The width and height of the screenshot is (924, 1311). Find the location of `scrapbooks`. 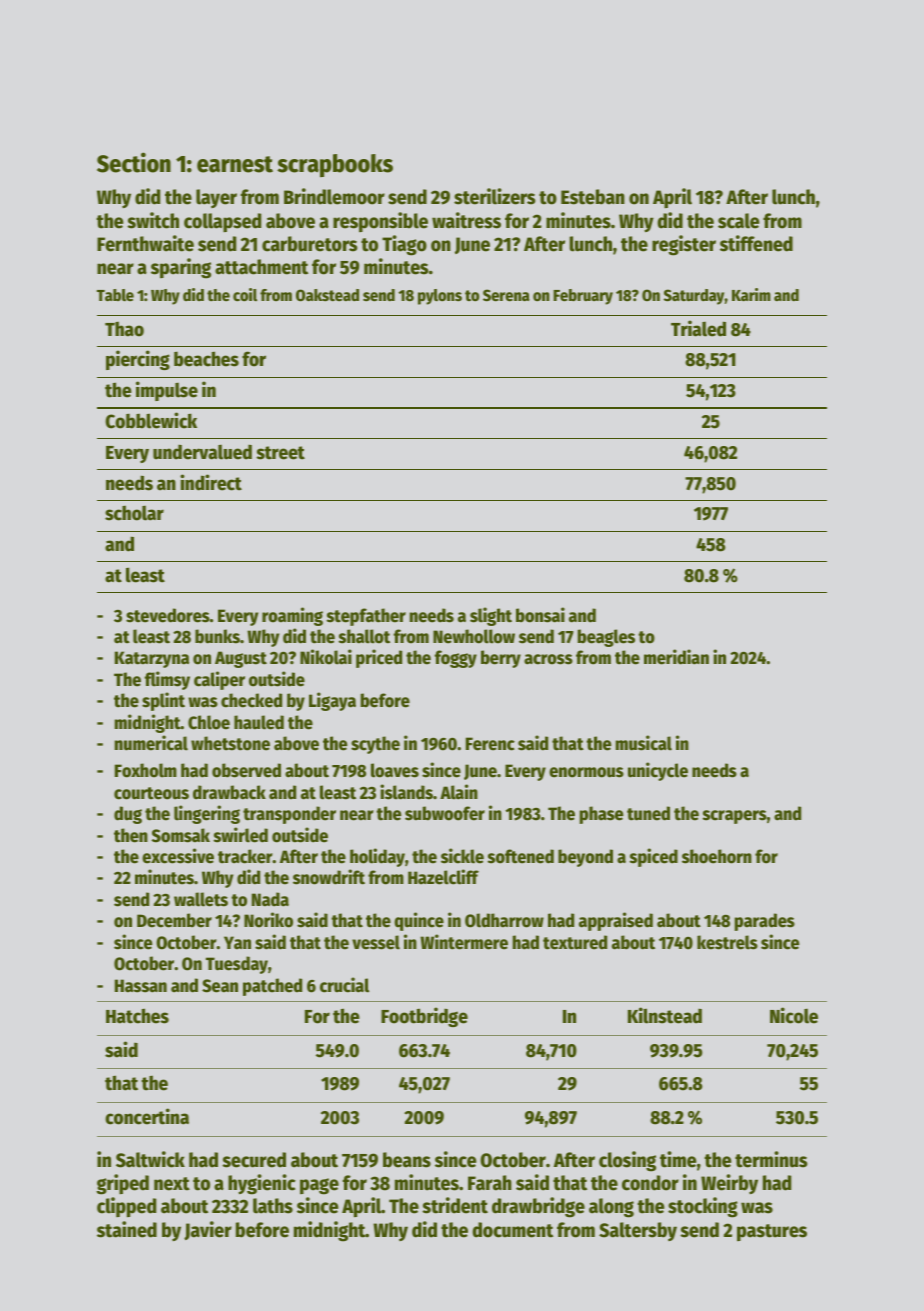

scrapbooks is located at coordinates (335, 166).
